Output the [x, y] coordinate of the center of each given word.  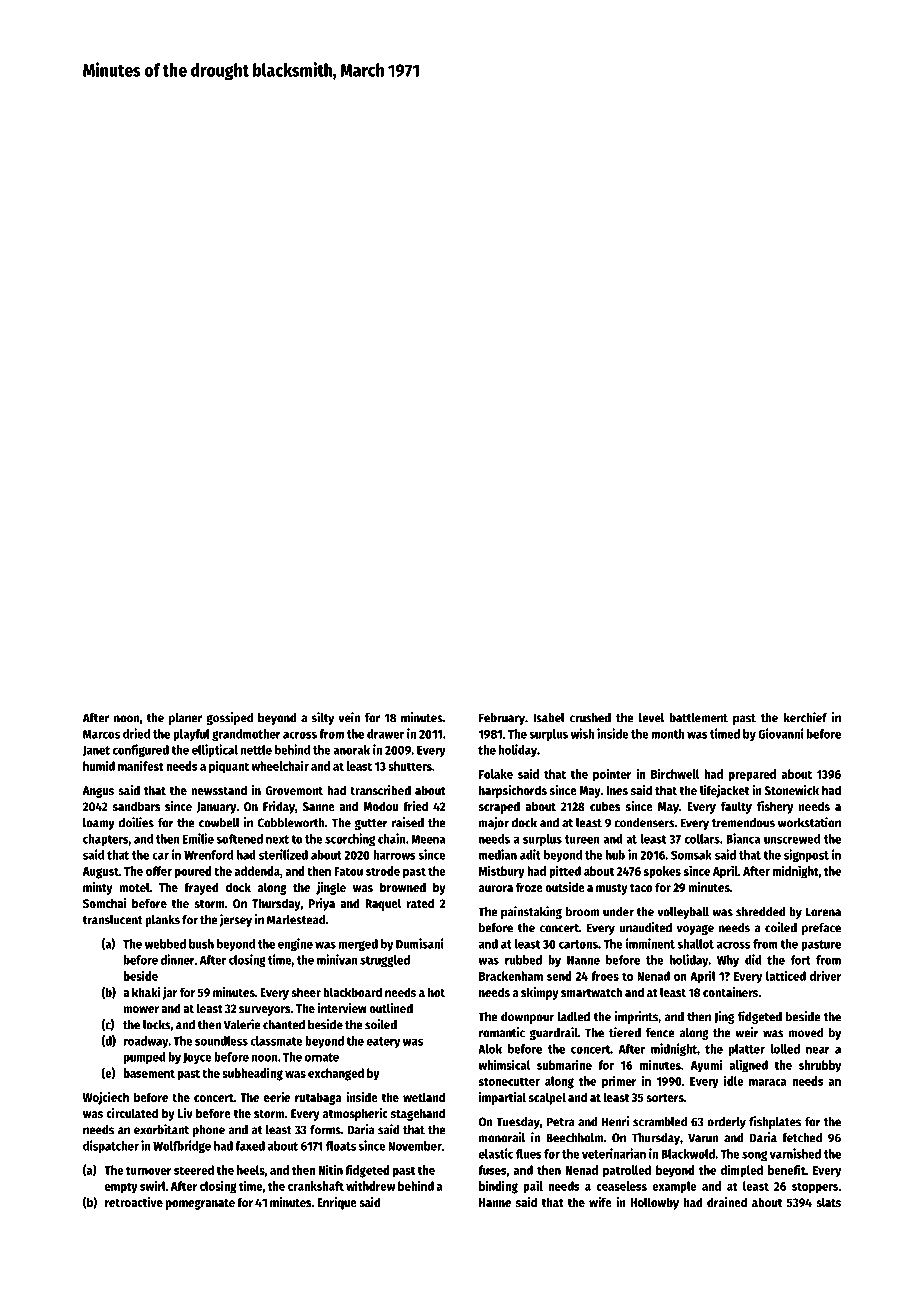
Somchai [104, 903]
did [753, 959]
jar [169, 993]
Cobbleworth [291, 823]
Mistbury [502, 872]
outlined [391, 1008]
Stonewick [792, 790]
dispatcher [111, 1146]
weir [747, 1032]
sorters [665, 1098]
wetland [424, 1097]
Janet [96, 751]
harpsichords [513, 791]
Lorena [823, 912]
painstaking [531, 912]
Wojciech [106, 1098]
